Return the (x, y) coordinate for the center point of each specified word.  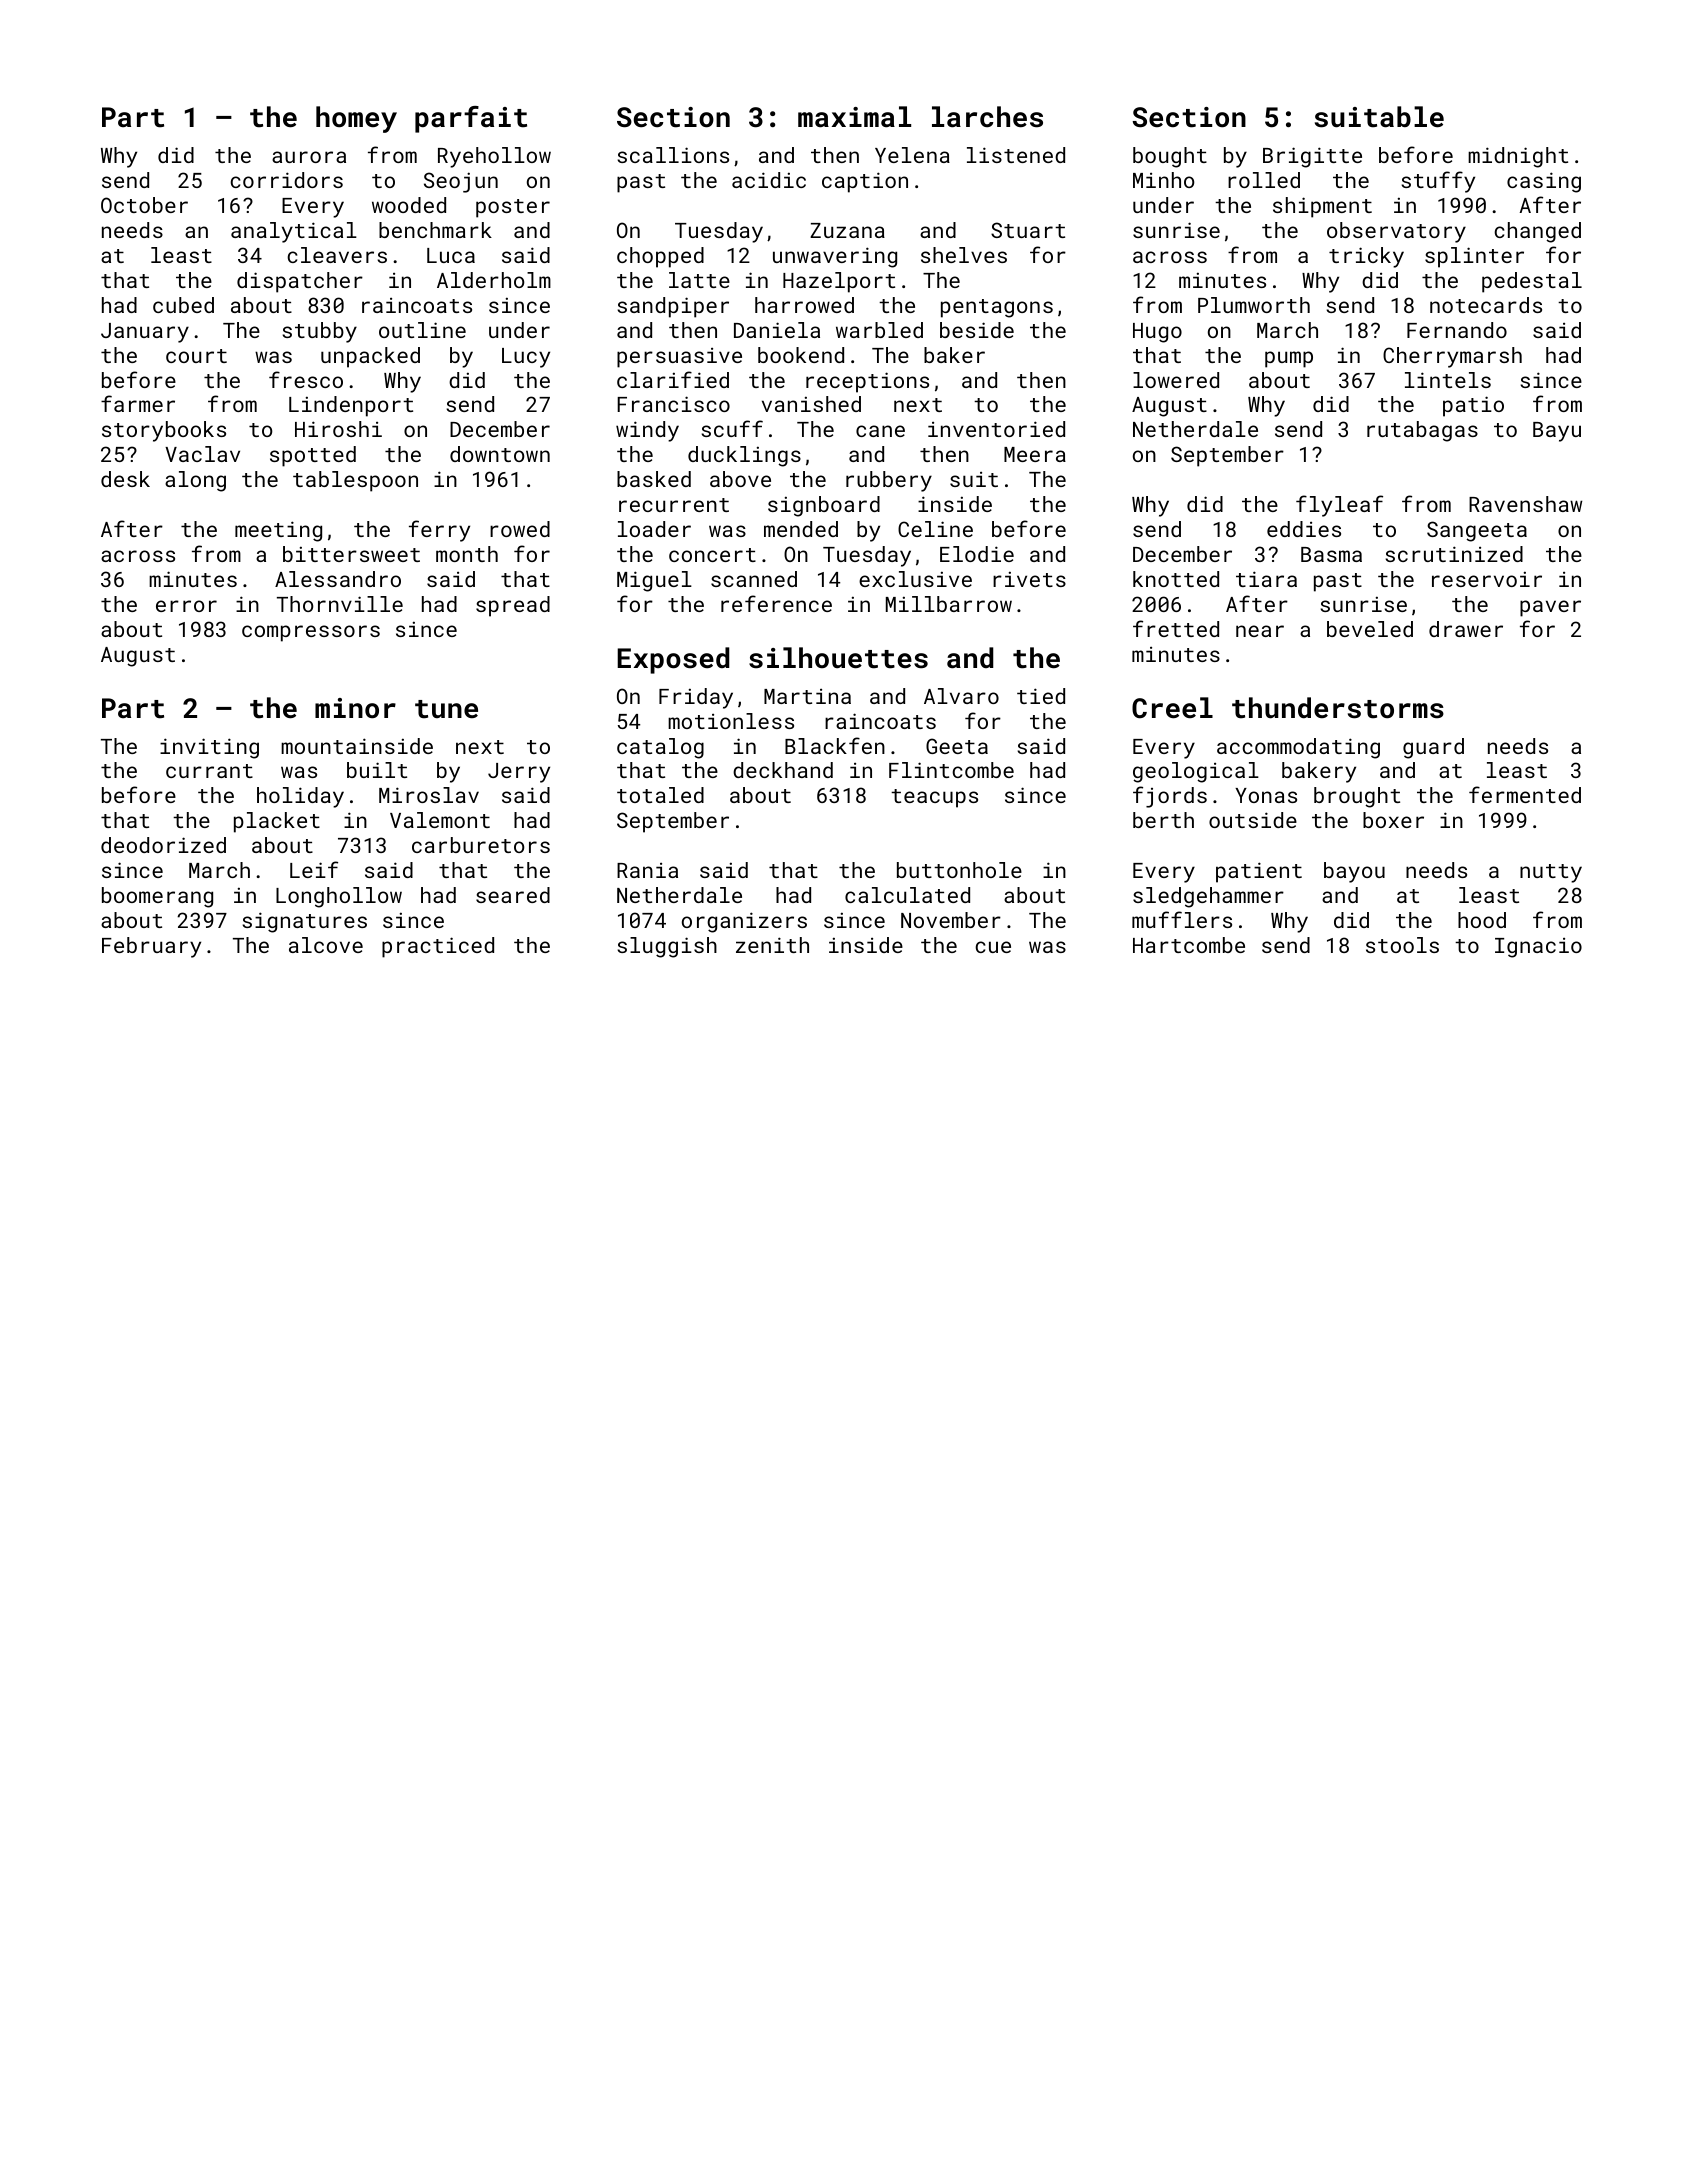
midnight (1518, 157)
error (186, 606)
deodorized (163, 845)
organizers (744, 922)
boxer (1393, 820)
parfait (471, 119)
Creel (1172, 708)
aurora (309, 157)
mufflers (1182, 919)
